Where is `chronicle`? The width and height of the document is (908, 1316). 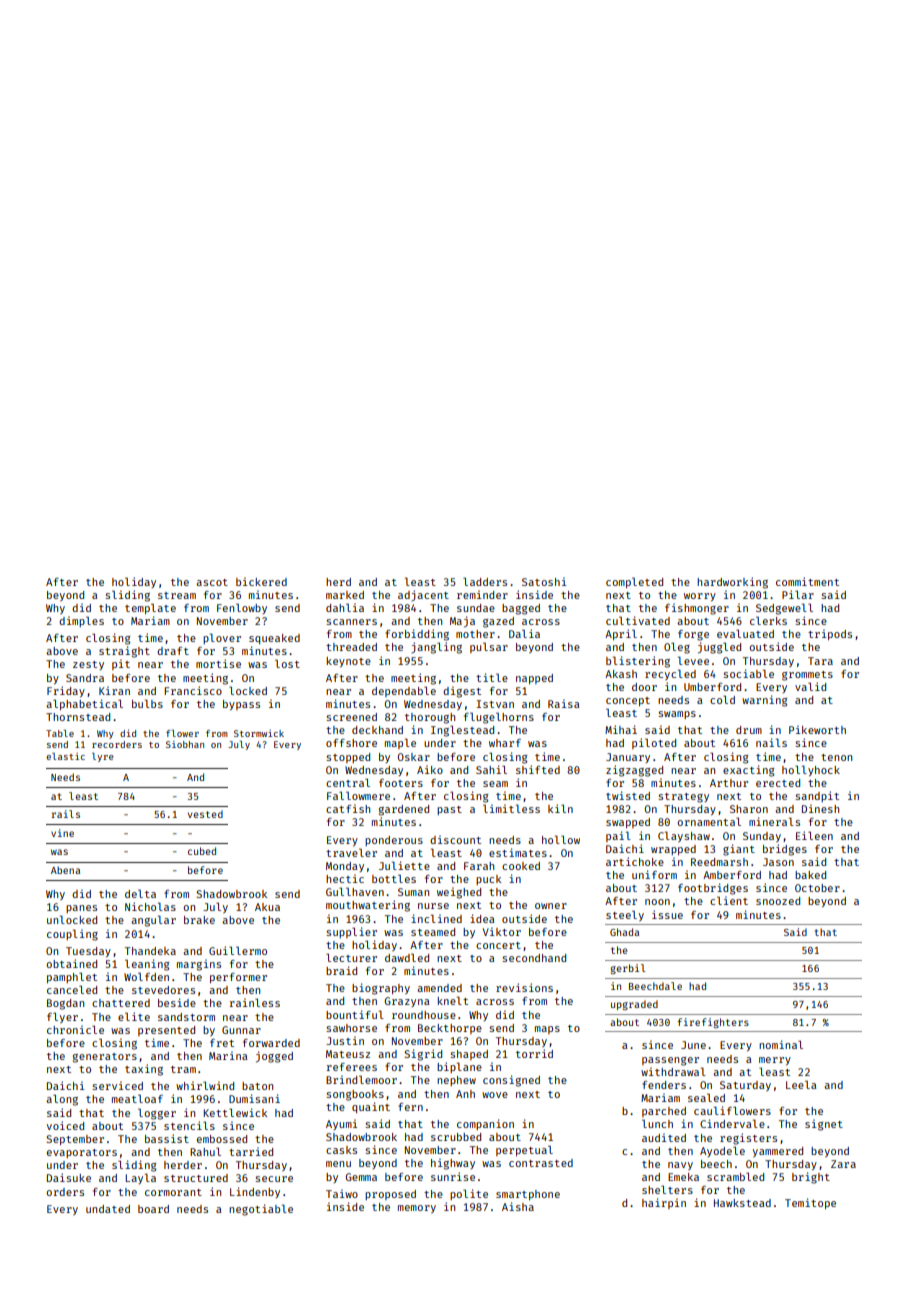 chronicle is located at coordinates (75, 1029).
